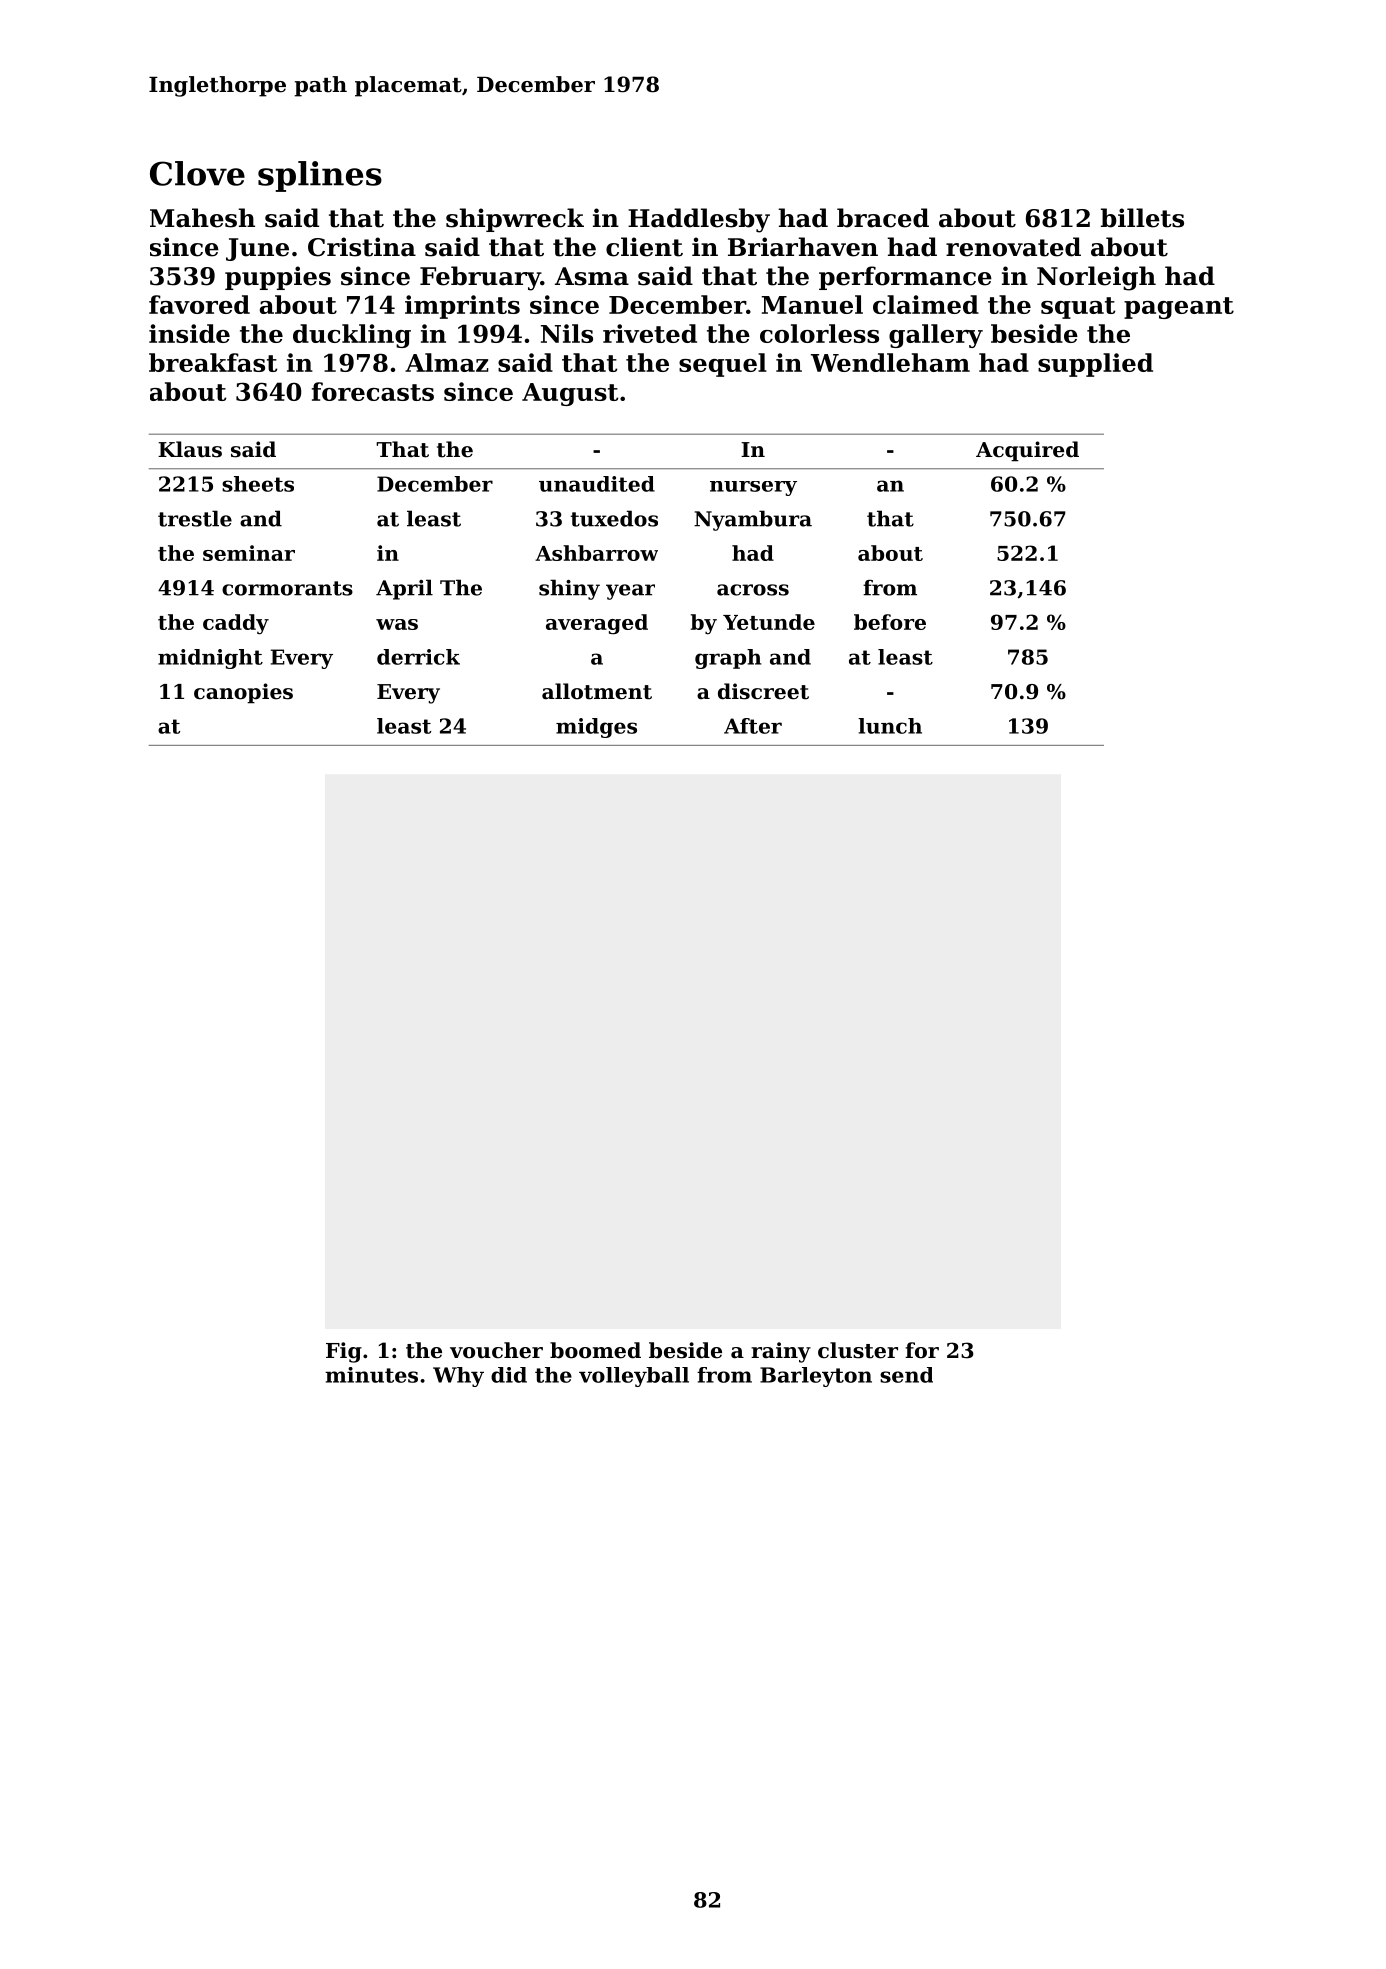 Image resolution: width=1386 pixels, height=1969 pixels. What do you see at coordinates (816, 1377) in the screenshot?
I see `Barleyton` at bounding box center [816, 1377].
